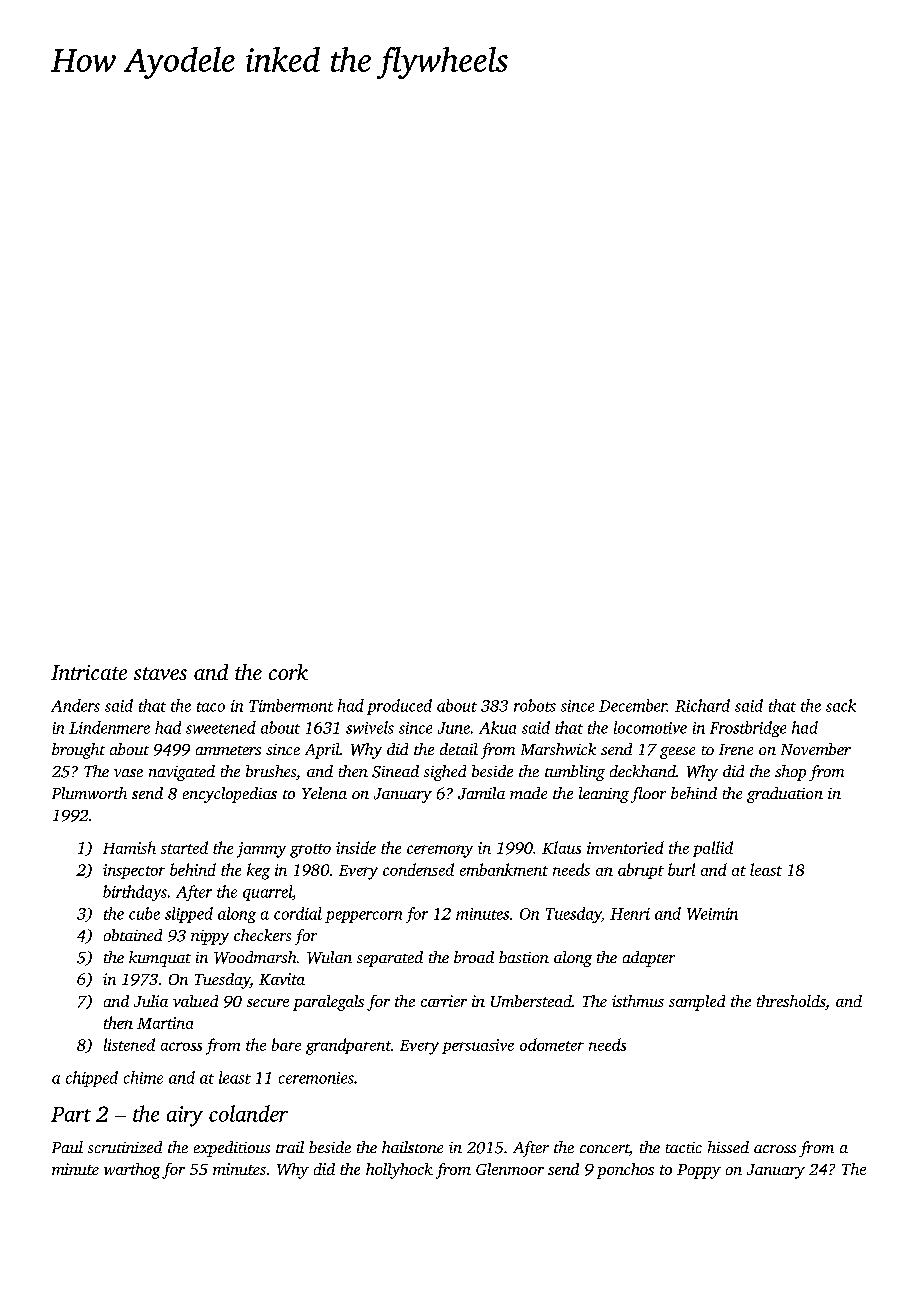 The image size is (924, 1308). Describe the element at coordinates (841, 705) in the page. I see `sack` at that location.
